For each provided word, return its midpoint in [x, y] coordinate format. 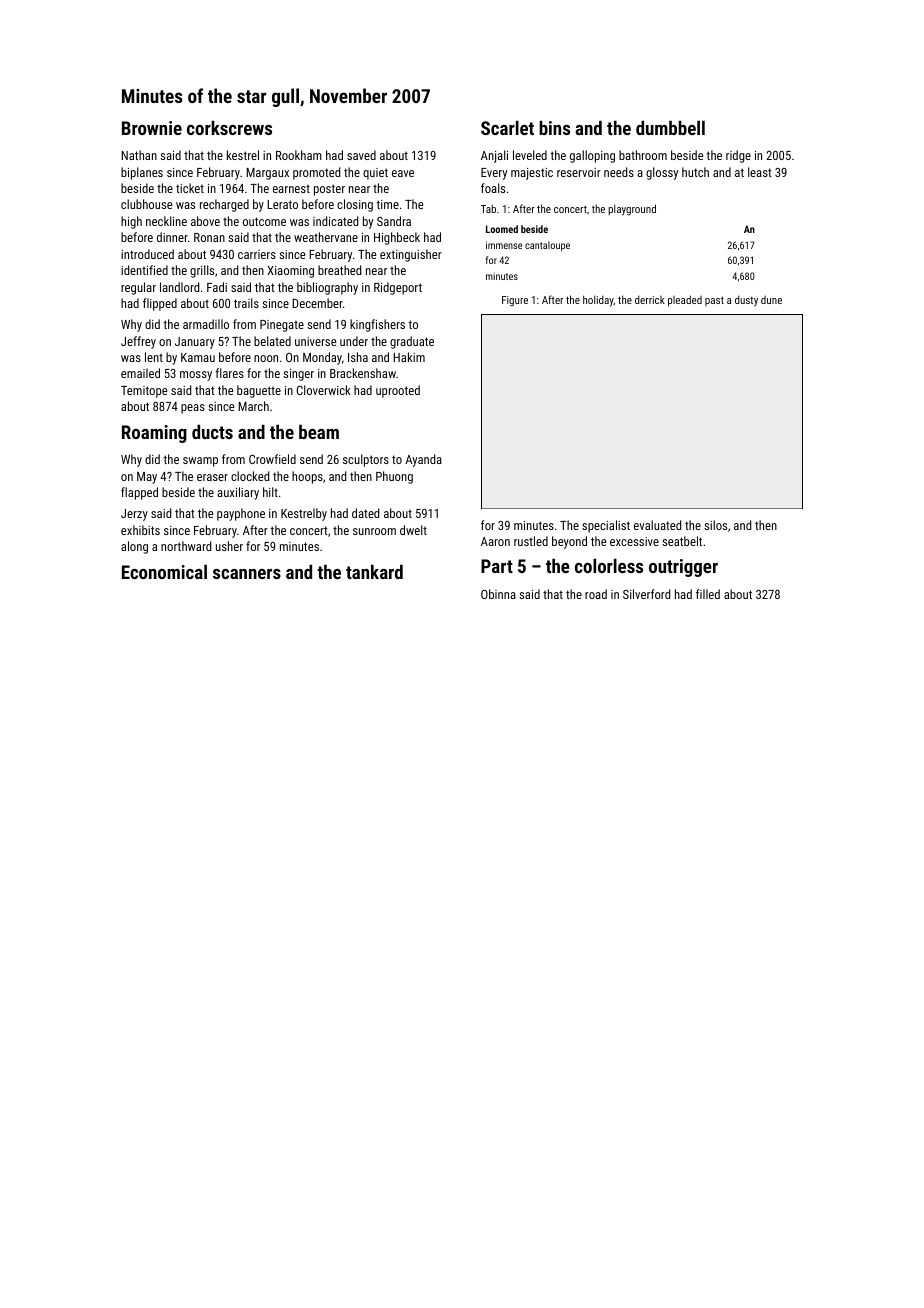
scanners [247, 574]
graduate [412, 342]
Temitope [144, 392]
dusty [746, 301]
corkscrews [229, 127]
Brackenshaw [363, 373]
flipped [160, 304]
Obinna [498, 594]
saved [361, 155]
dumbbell [670, 128]
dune [771, 300]
